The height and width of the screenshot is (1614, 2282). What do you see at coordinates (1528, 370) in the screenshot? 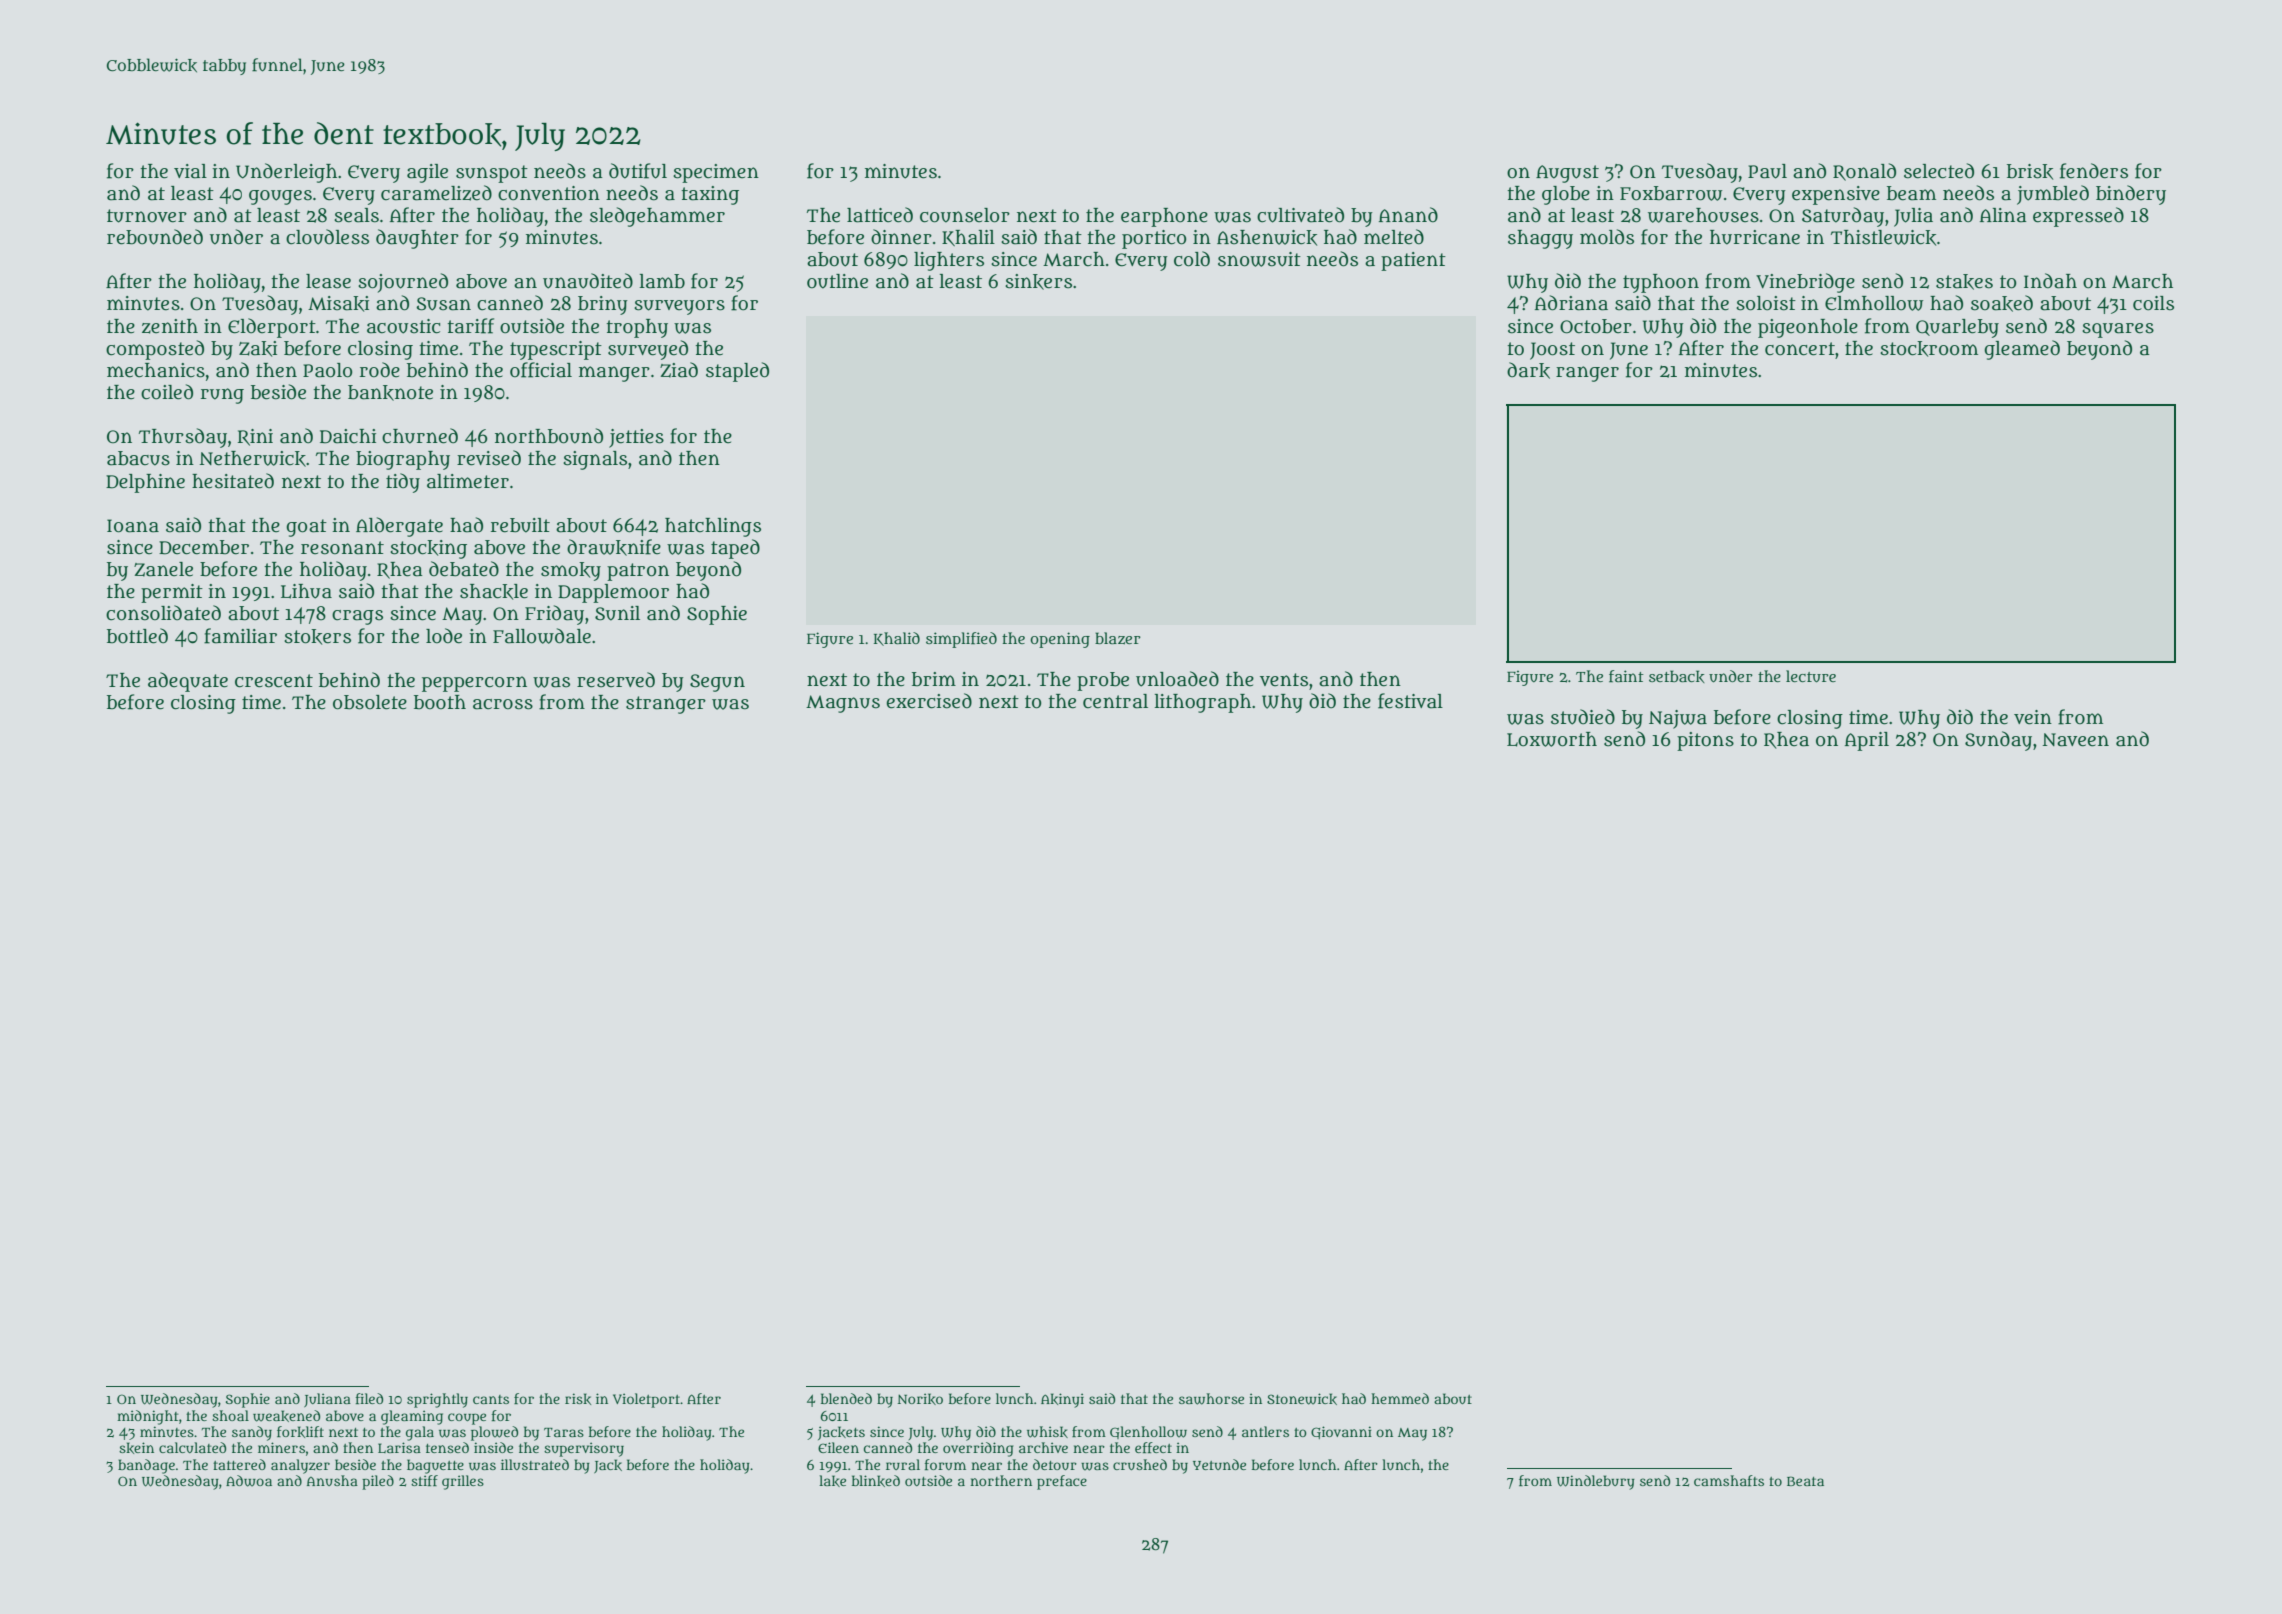
I see `dark` at bounding box center [1528, 370].
